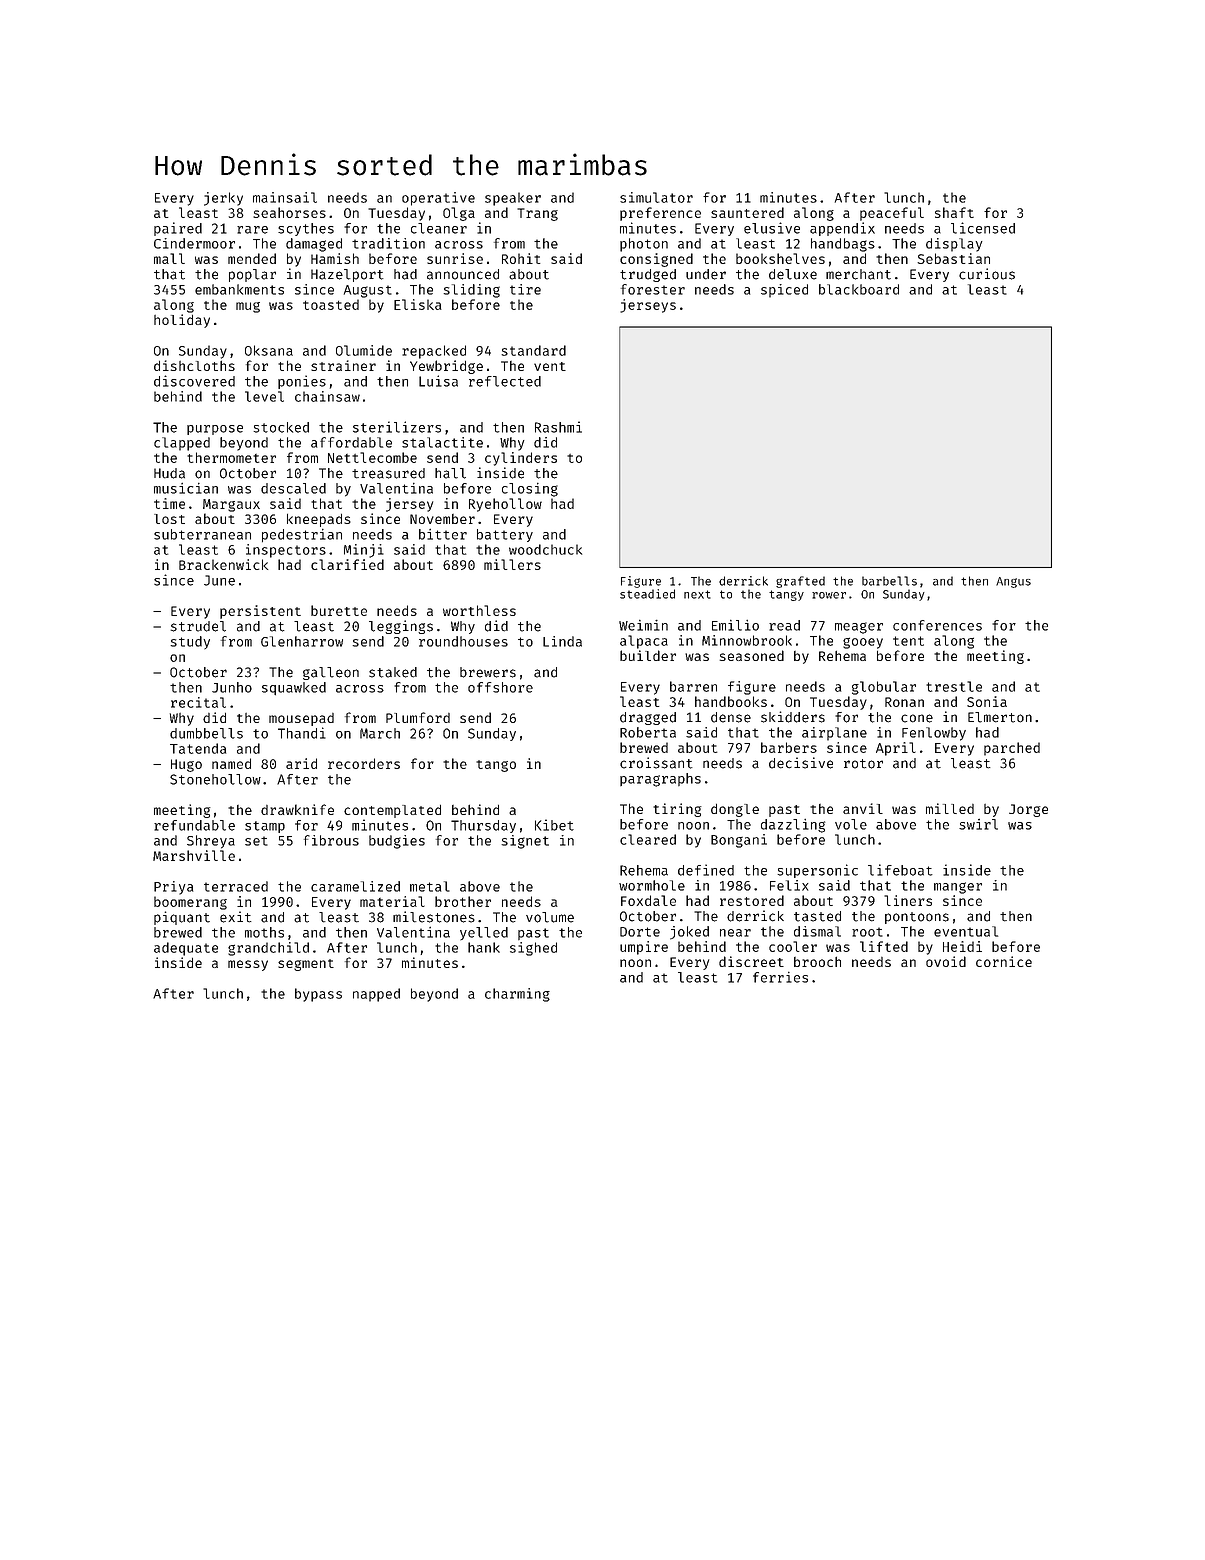 The image size is (1205, 1560). Describe the element at coordinates (392, 901) in the screenshot. I see `material` at that location.
